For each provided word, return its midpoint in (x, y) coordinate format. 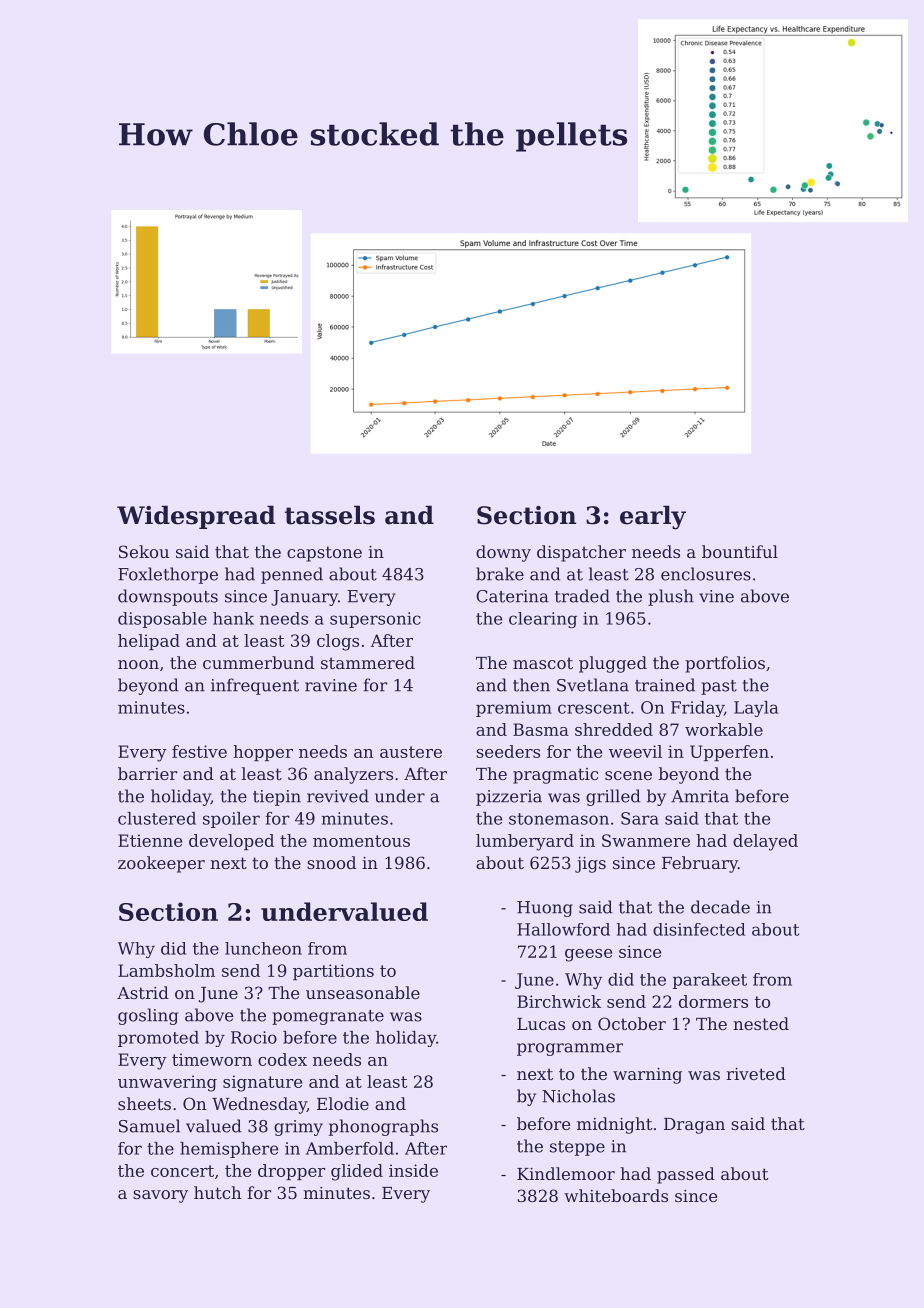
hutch (217, 1192)
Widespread (196, 517)
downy (503, 553)
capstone (324, 554)
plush (671, 597)
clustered (157, 818)
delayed (765, 842)
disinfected (699, 929)
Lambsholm (166, 970)
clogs (338, 642)
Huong (545, 909)
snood (331, 862)
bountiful (740, 551)
